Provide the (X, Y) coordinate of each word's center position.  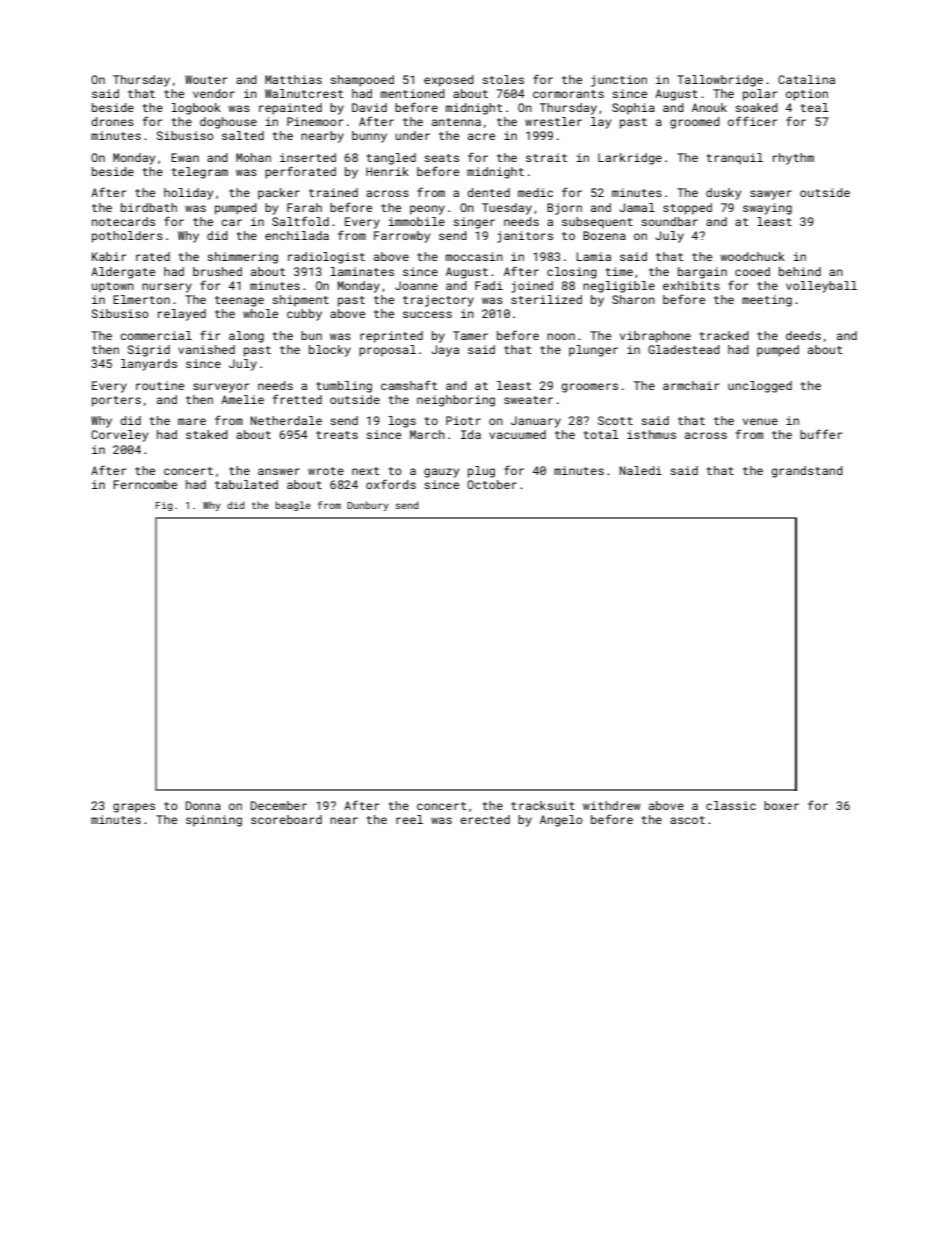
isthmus (651, 434)
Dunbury (368, 506)
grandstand (807, 472)
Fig (164, 506)
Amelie (242, 399)
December (279, 805)
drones (112, 121)
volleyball (821, 287)
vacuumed (517, 434)
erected (485, 819)
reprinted (391, 337)
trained (333, 192)
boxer (781, 805)
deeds (803, 335)
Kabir (109, 256)
